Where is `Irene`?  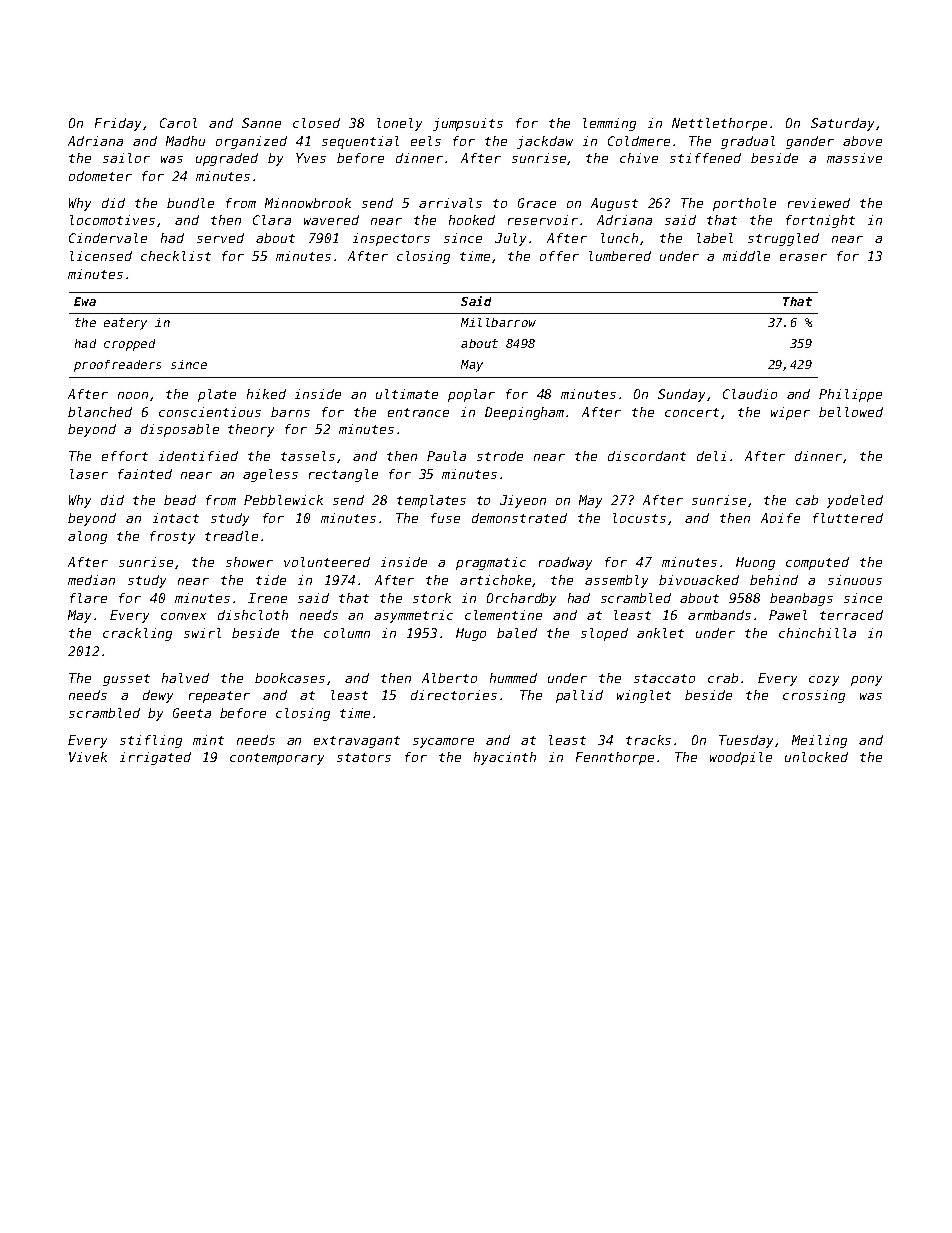 Irene is located at coordinates (267, 598).
